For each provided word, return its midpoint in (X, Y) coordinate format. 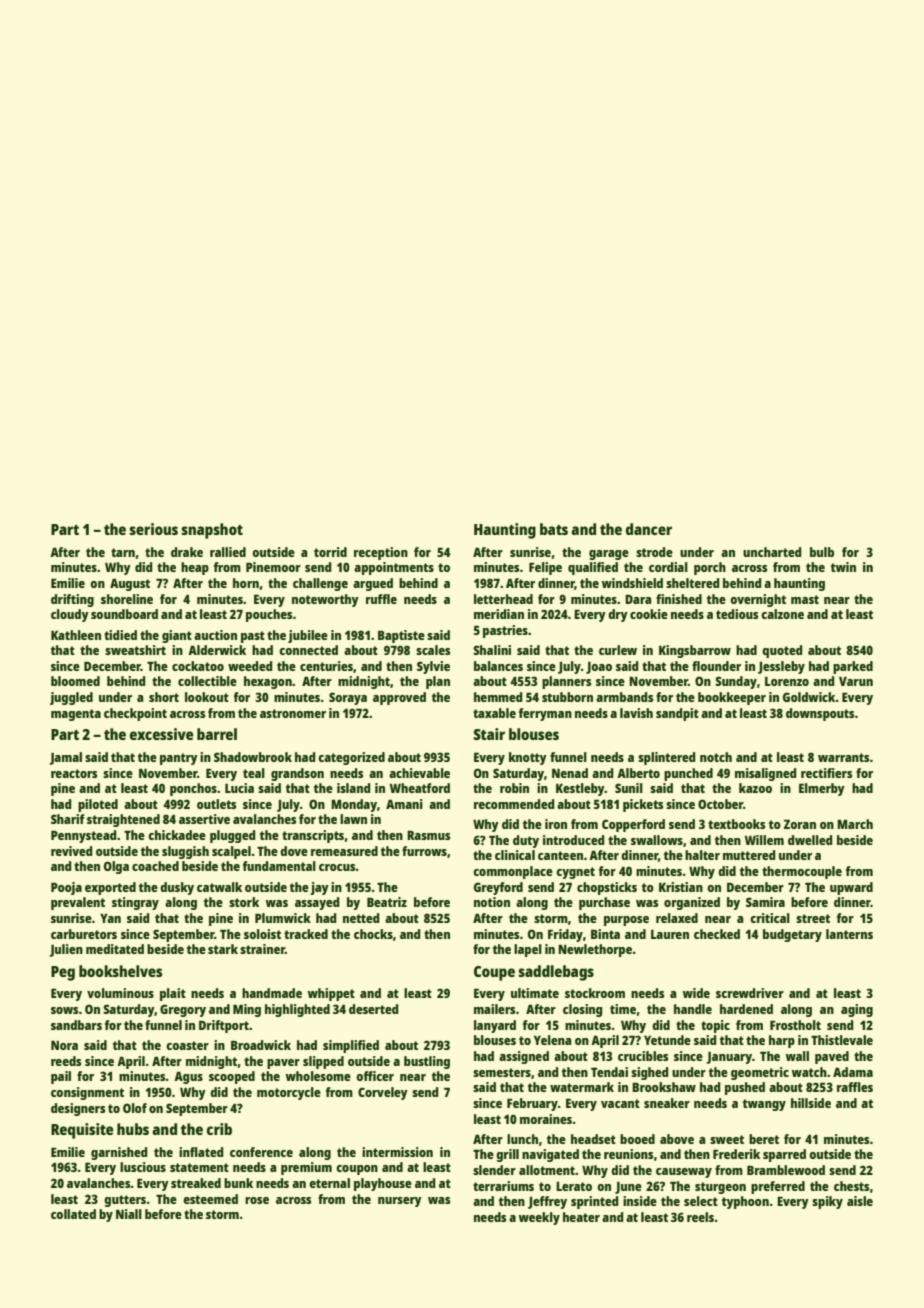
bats (554, 529)
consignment (87, 1093)
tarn (123, 552)
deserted (373, 1009)
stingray (135, 903)
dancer (649, 529)
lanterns (849, 934)
